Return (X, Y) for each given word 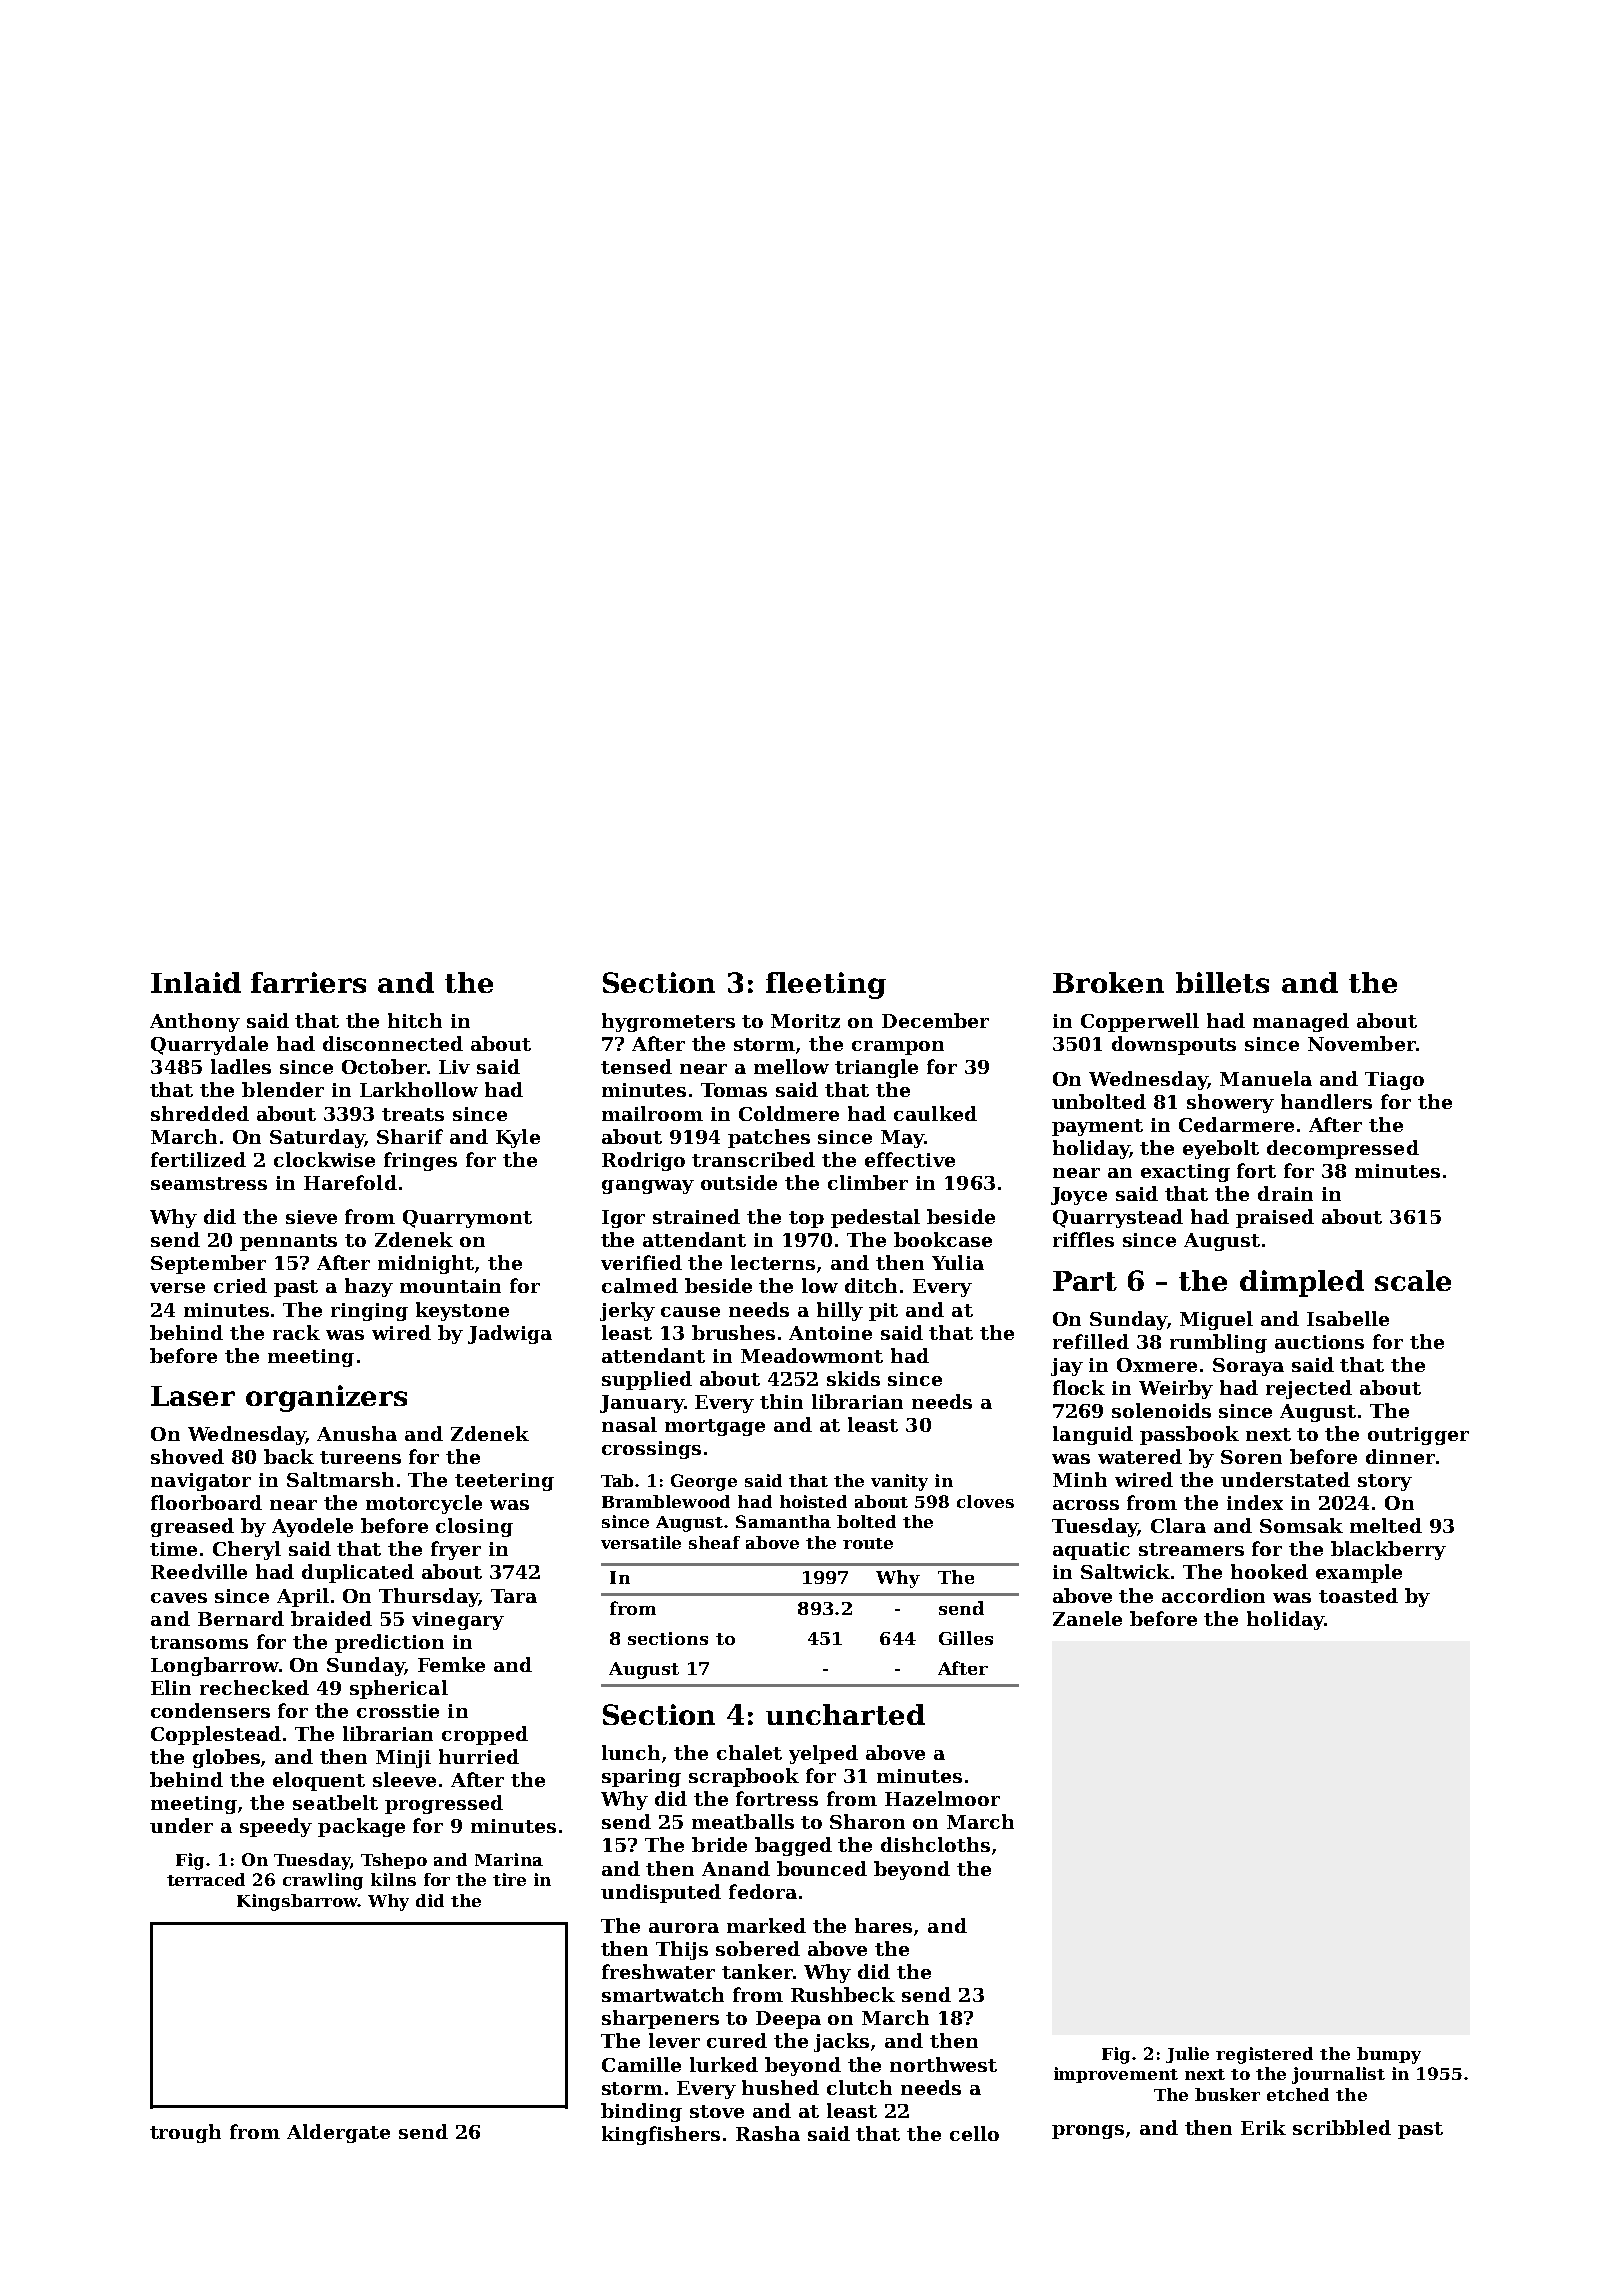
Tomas (734, 1090)
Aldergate (338, 2133)
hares (883, 1925)
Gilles (966, 1638)
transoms (199, 1642)
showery (1230, 1103)
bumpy (1389, 2055)
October (384, 1066)
